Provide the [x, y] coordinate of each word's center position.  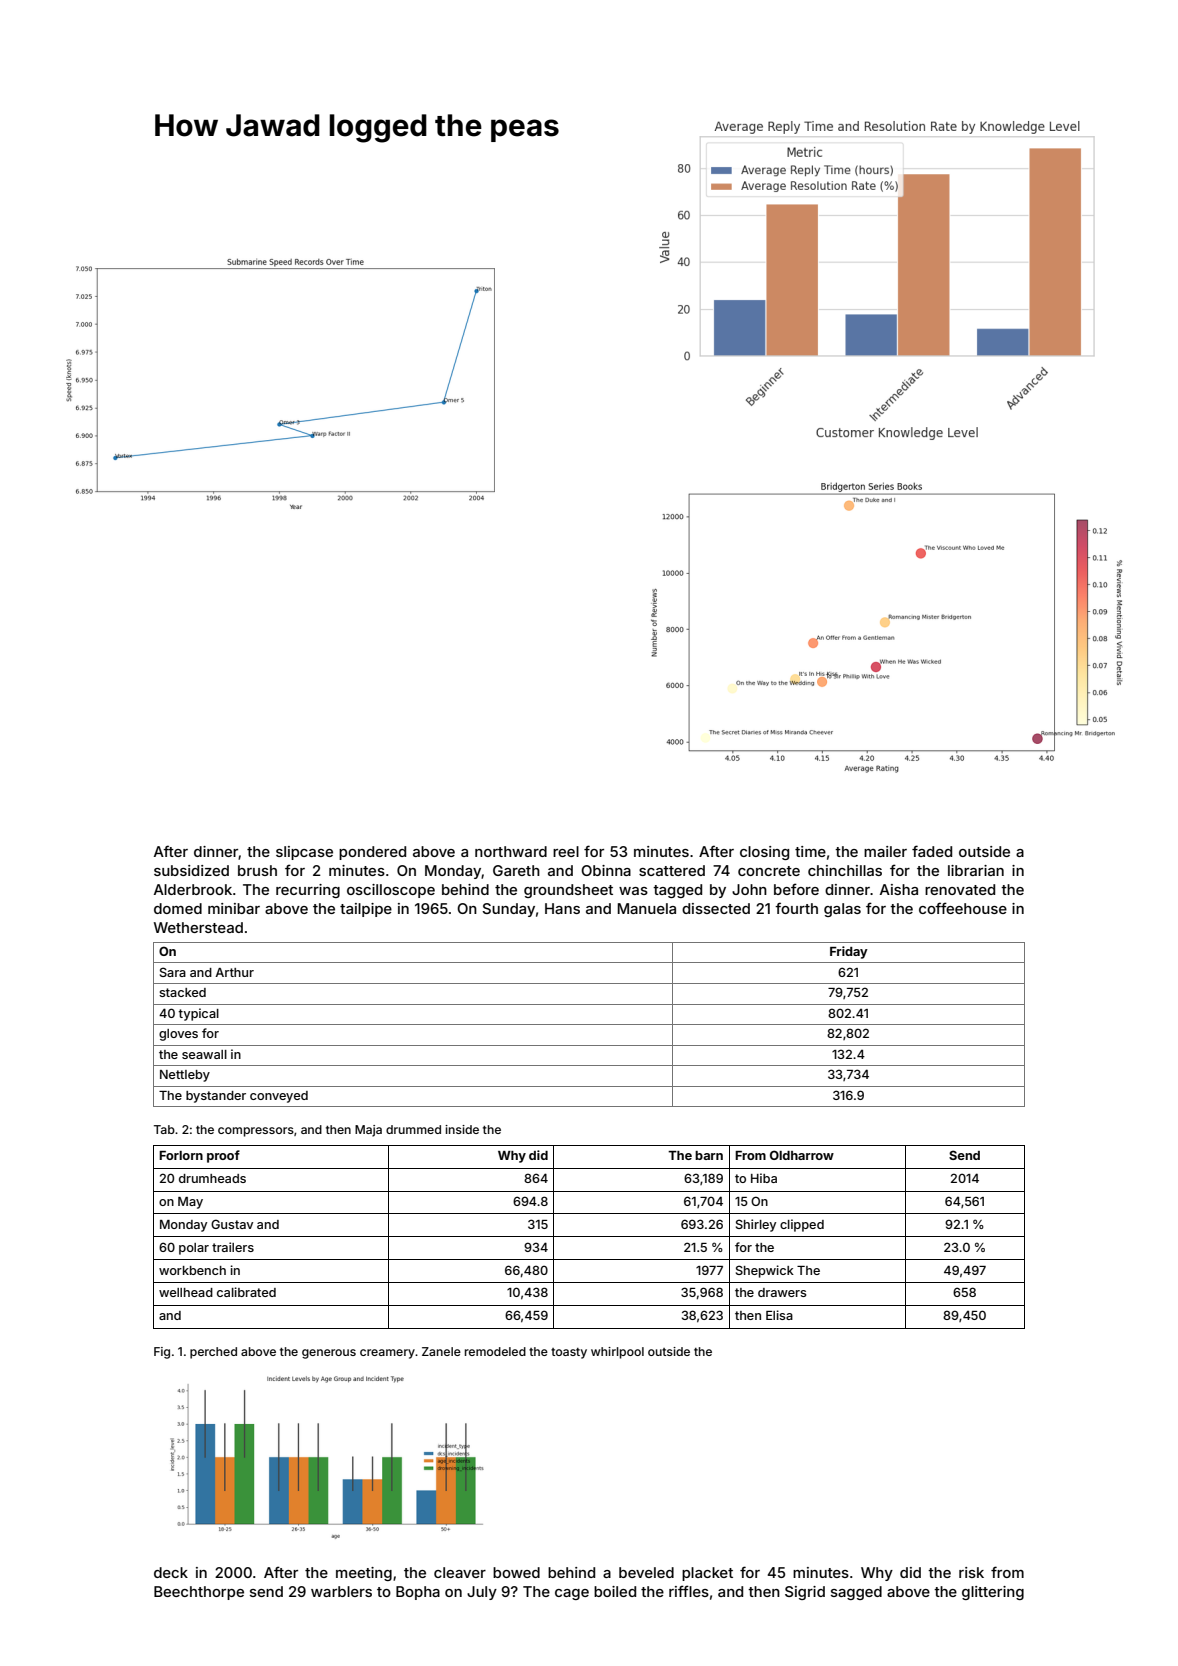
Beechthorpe [199, 1593]
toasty [569, 1353]
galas [842, 910]
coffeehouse [963, 908]
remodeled [495, 1351]
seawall [204, 1054]
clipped [802, 1225]
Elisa [779, 1315]
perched [213, 1353]
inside [462, 1129]
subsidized [191, 870]
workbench [192, 1270]
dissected [716, 908]
